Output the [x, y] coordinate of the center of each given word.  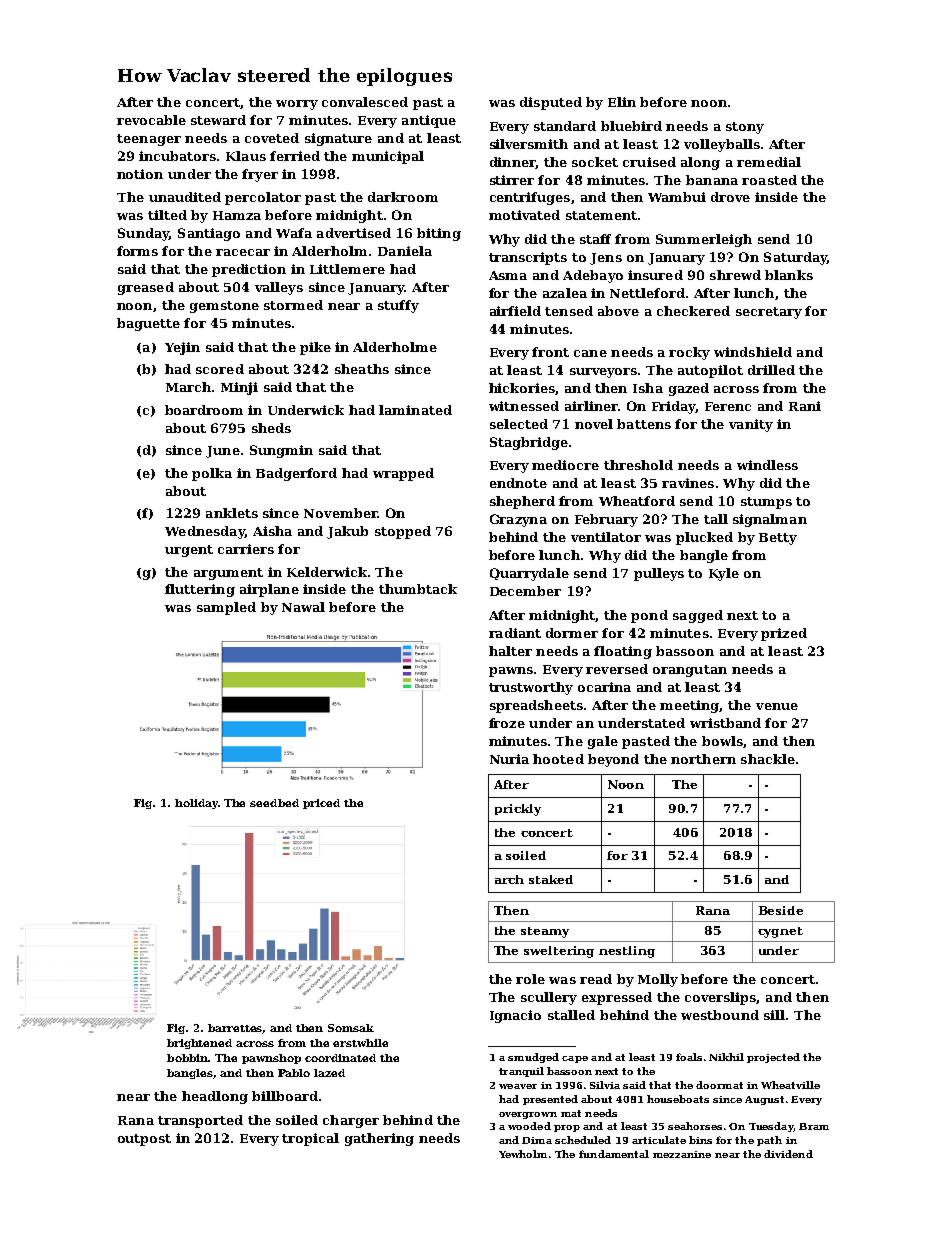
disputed [551, 103]
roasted [769, 180]
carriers [246, 549]
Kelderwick [327, 572]
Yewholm [523, 1154]
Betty [778, 539]
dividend [788, 1154]
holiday [197, 804]
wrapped [403, 474]
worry [297, 105]
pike [315, 348]
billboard [285, 1096]
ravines [688, 483]
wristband [725, 723]
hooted [558, 759]
